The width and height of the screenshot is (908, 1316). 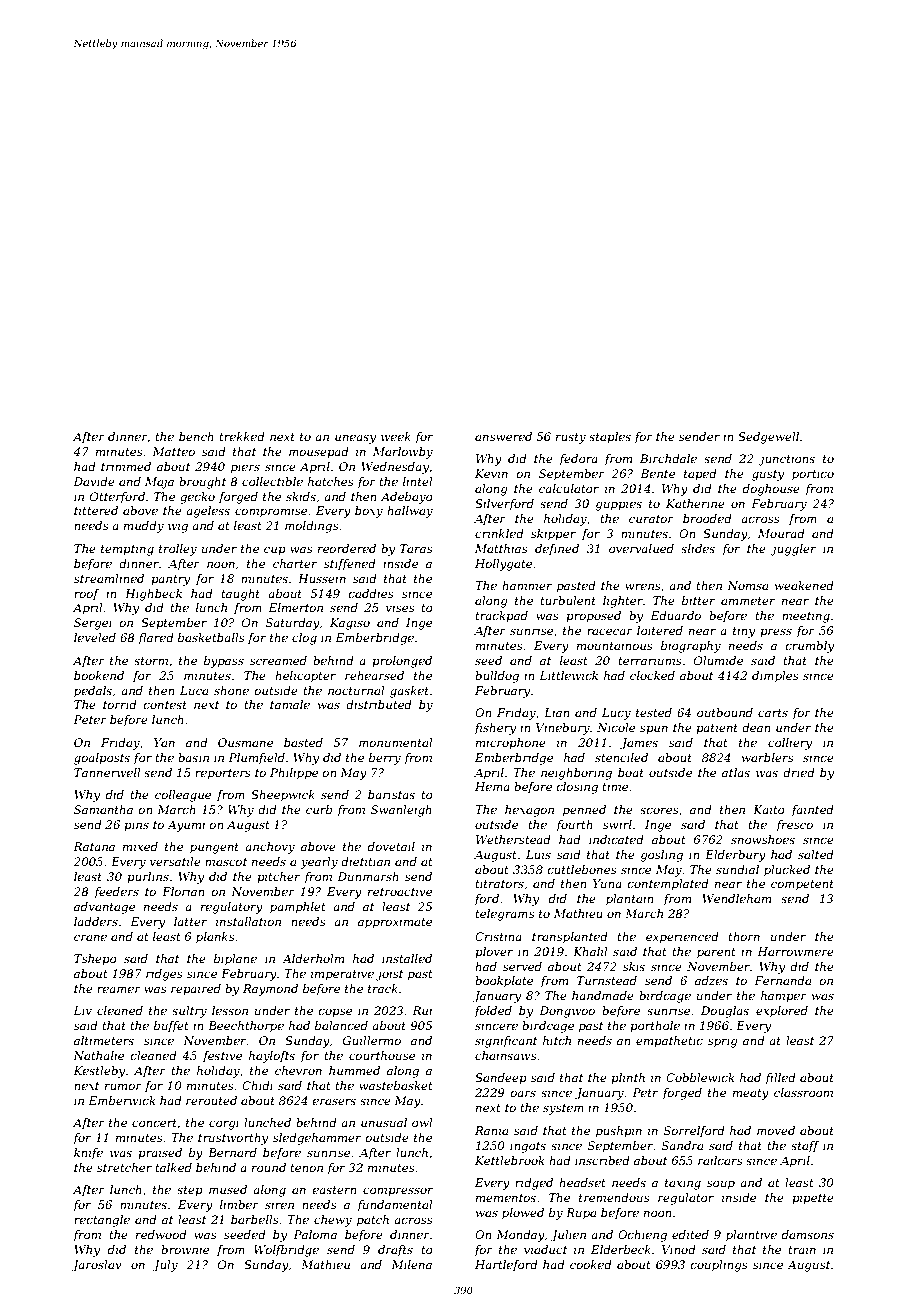 I want to click on boat, so click(x=631, y=772).
